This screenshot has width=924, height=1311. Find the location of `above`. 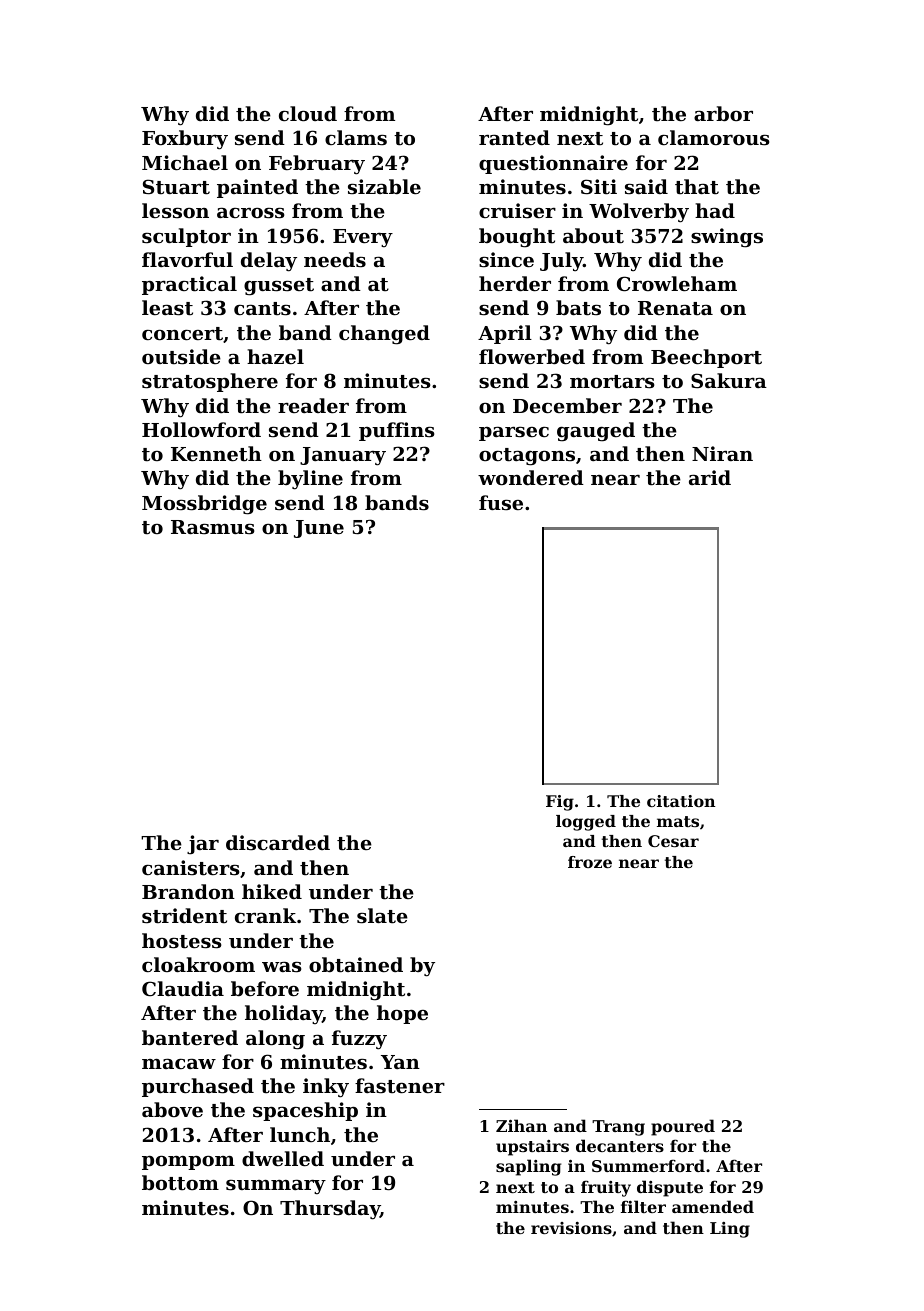

above is located at coordinates (172, 1109).
